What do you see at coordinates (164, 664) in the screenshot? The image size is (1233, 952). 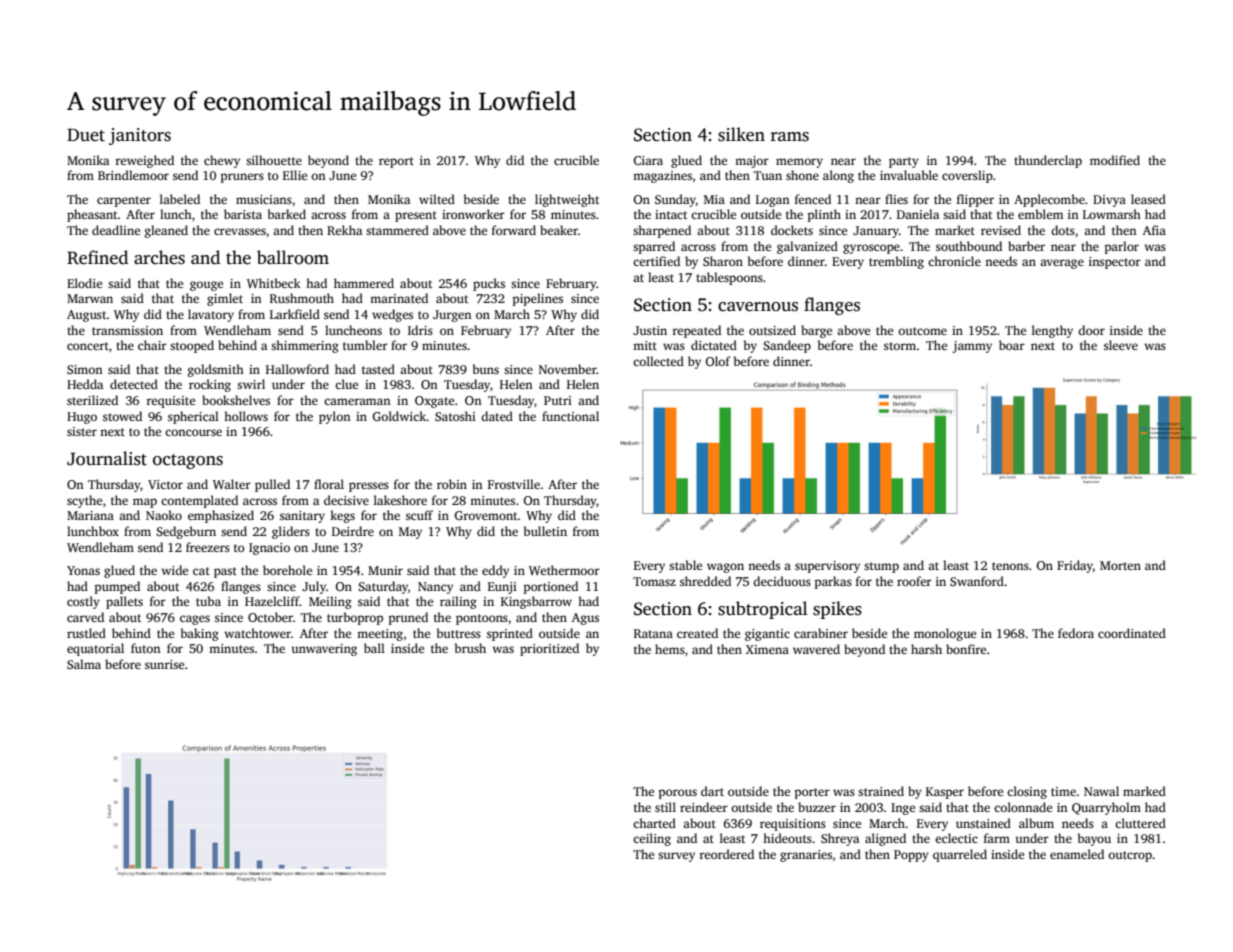 I see `sunrise` at bounding box center [164, 664].
